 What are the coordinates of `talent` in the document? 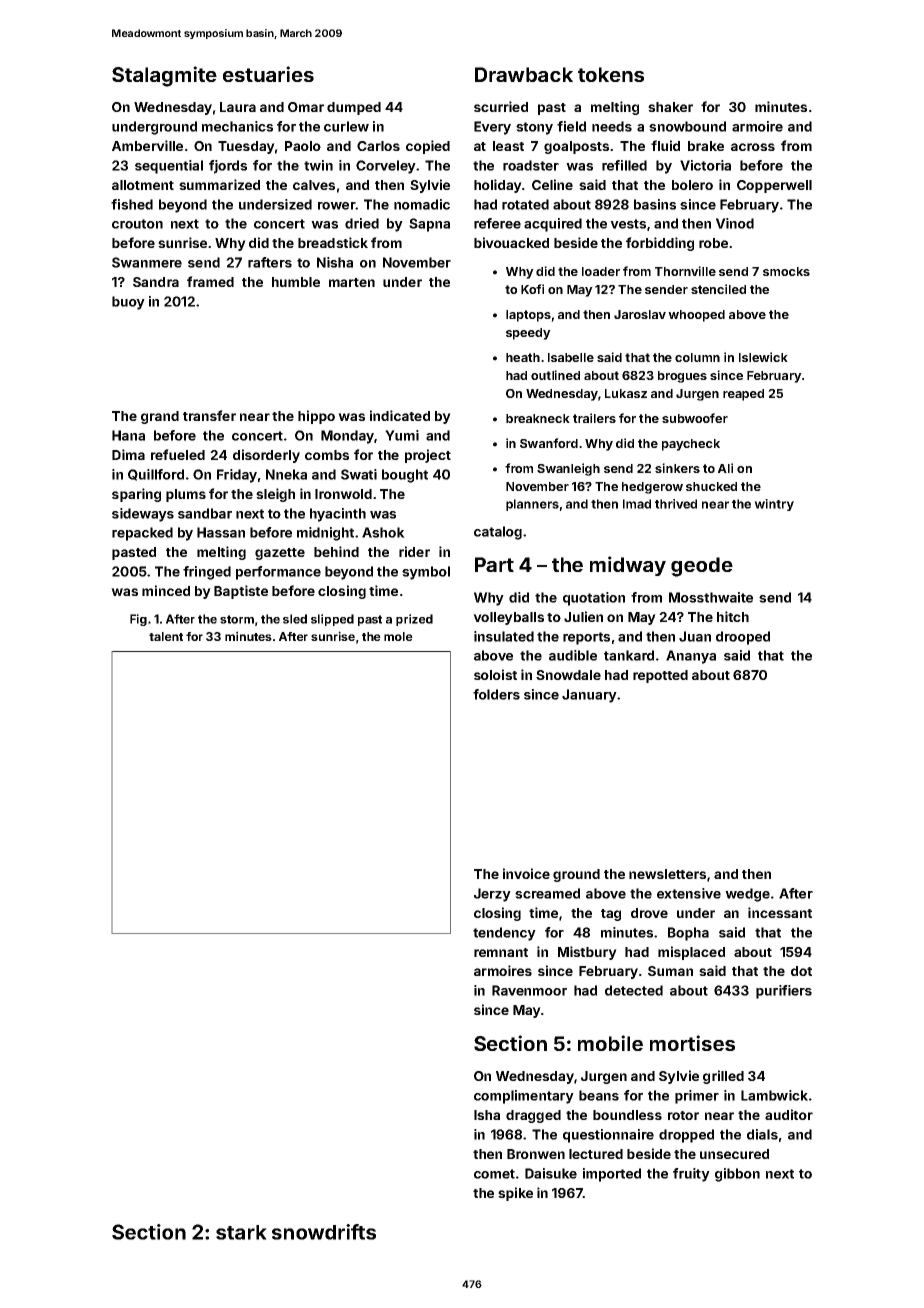 It's located at (166, 636).
